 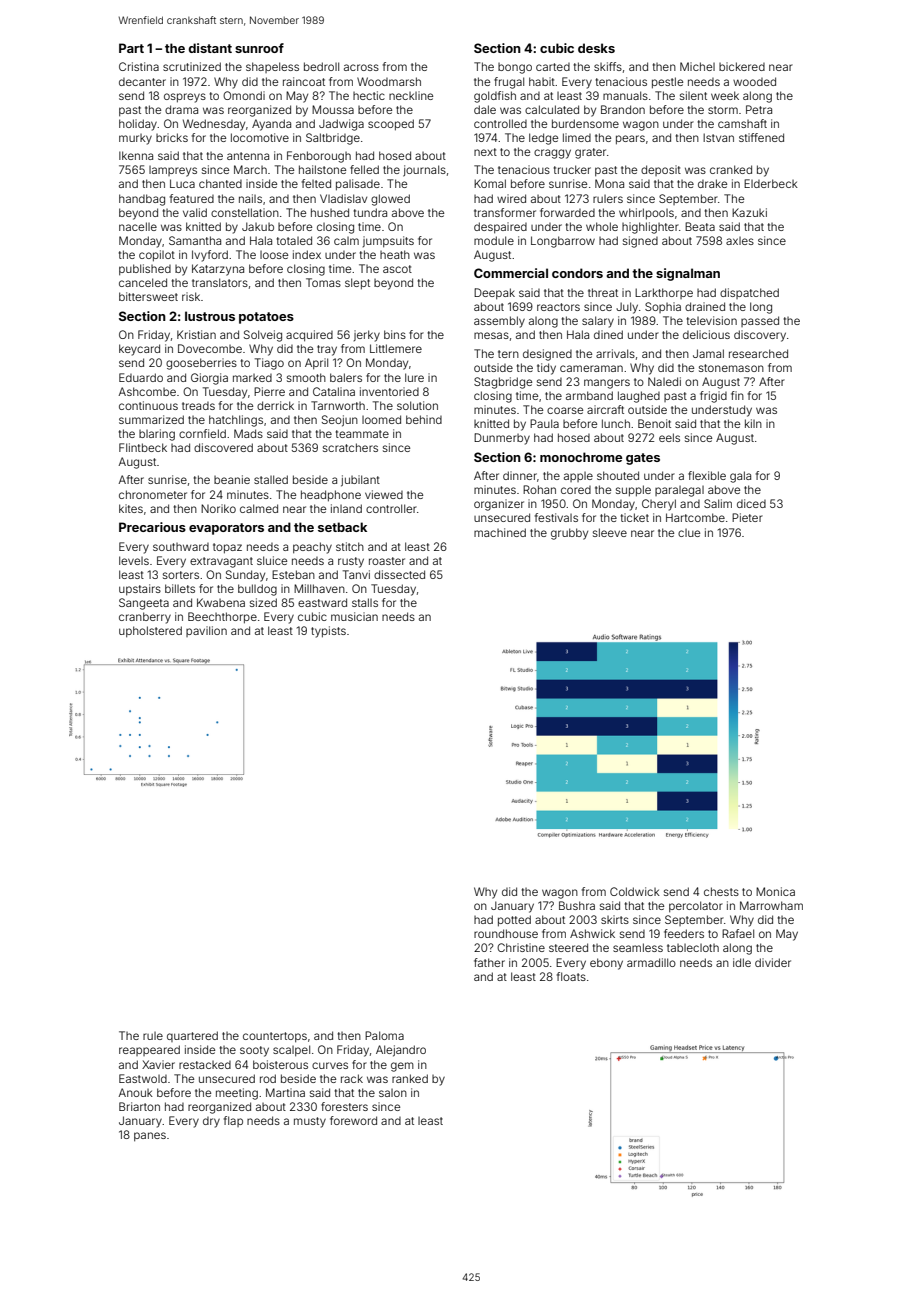 What do you see at coordinates (577, 905) in the screenshot?
I see `Bushra` at bounding box center [577, 905].
